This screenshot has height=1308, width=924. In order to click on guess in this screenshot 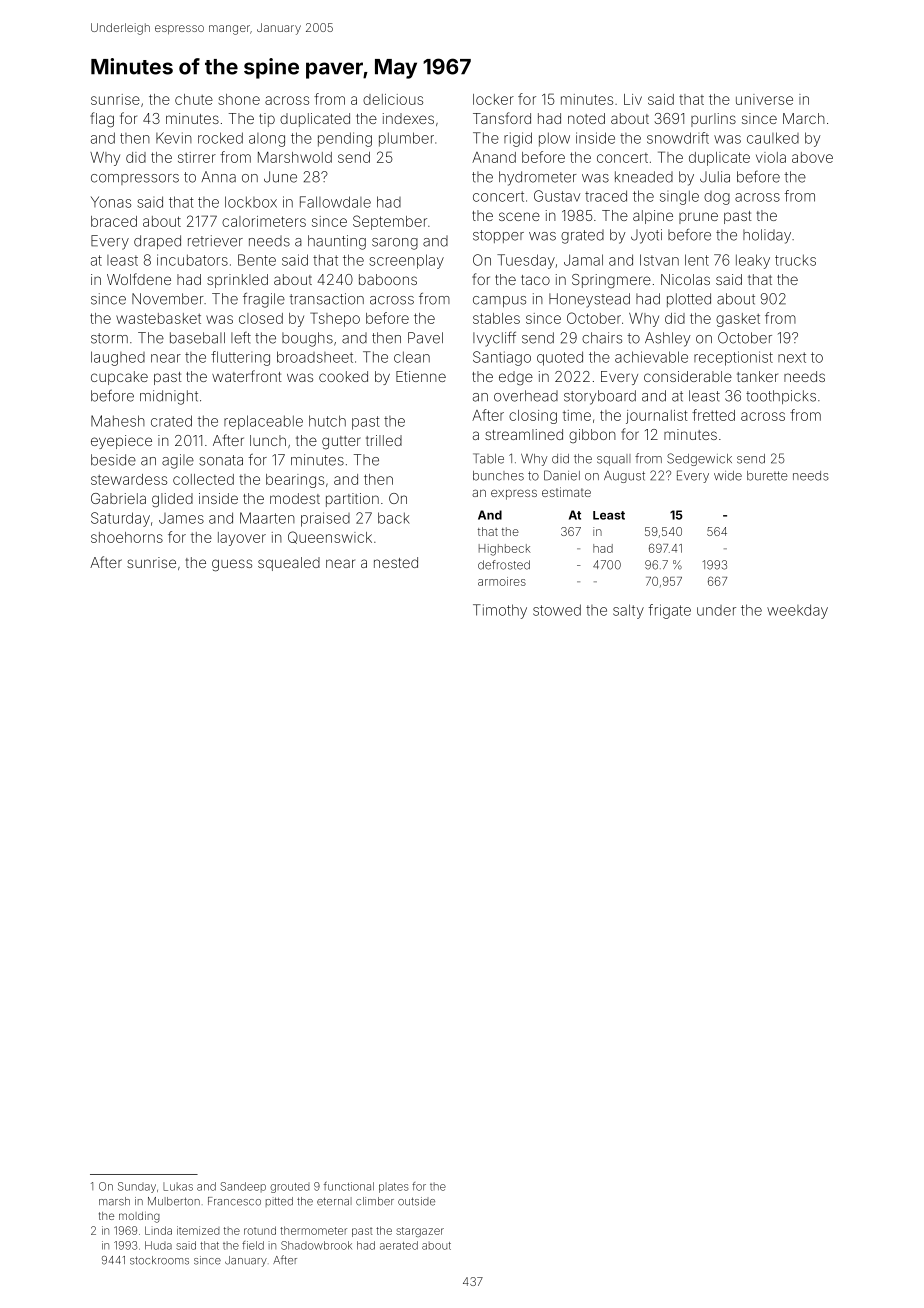, I will do `click(232, 565)`.
